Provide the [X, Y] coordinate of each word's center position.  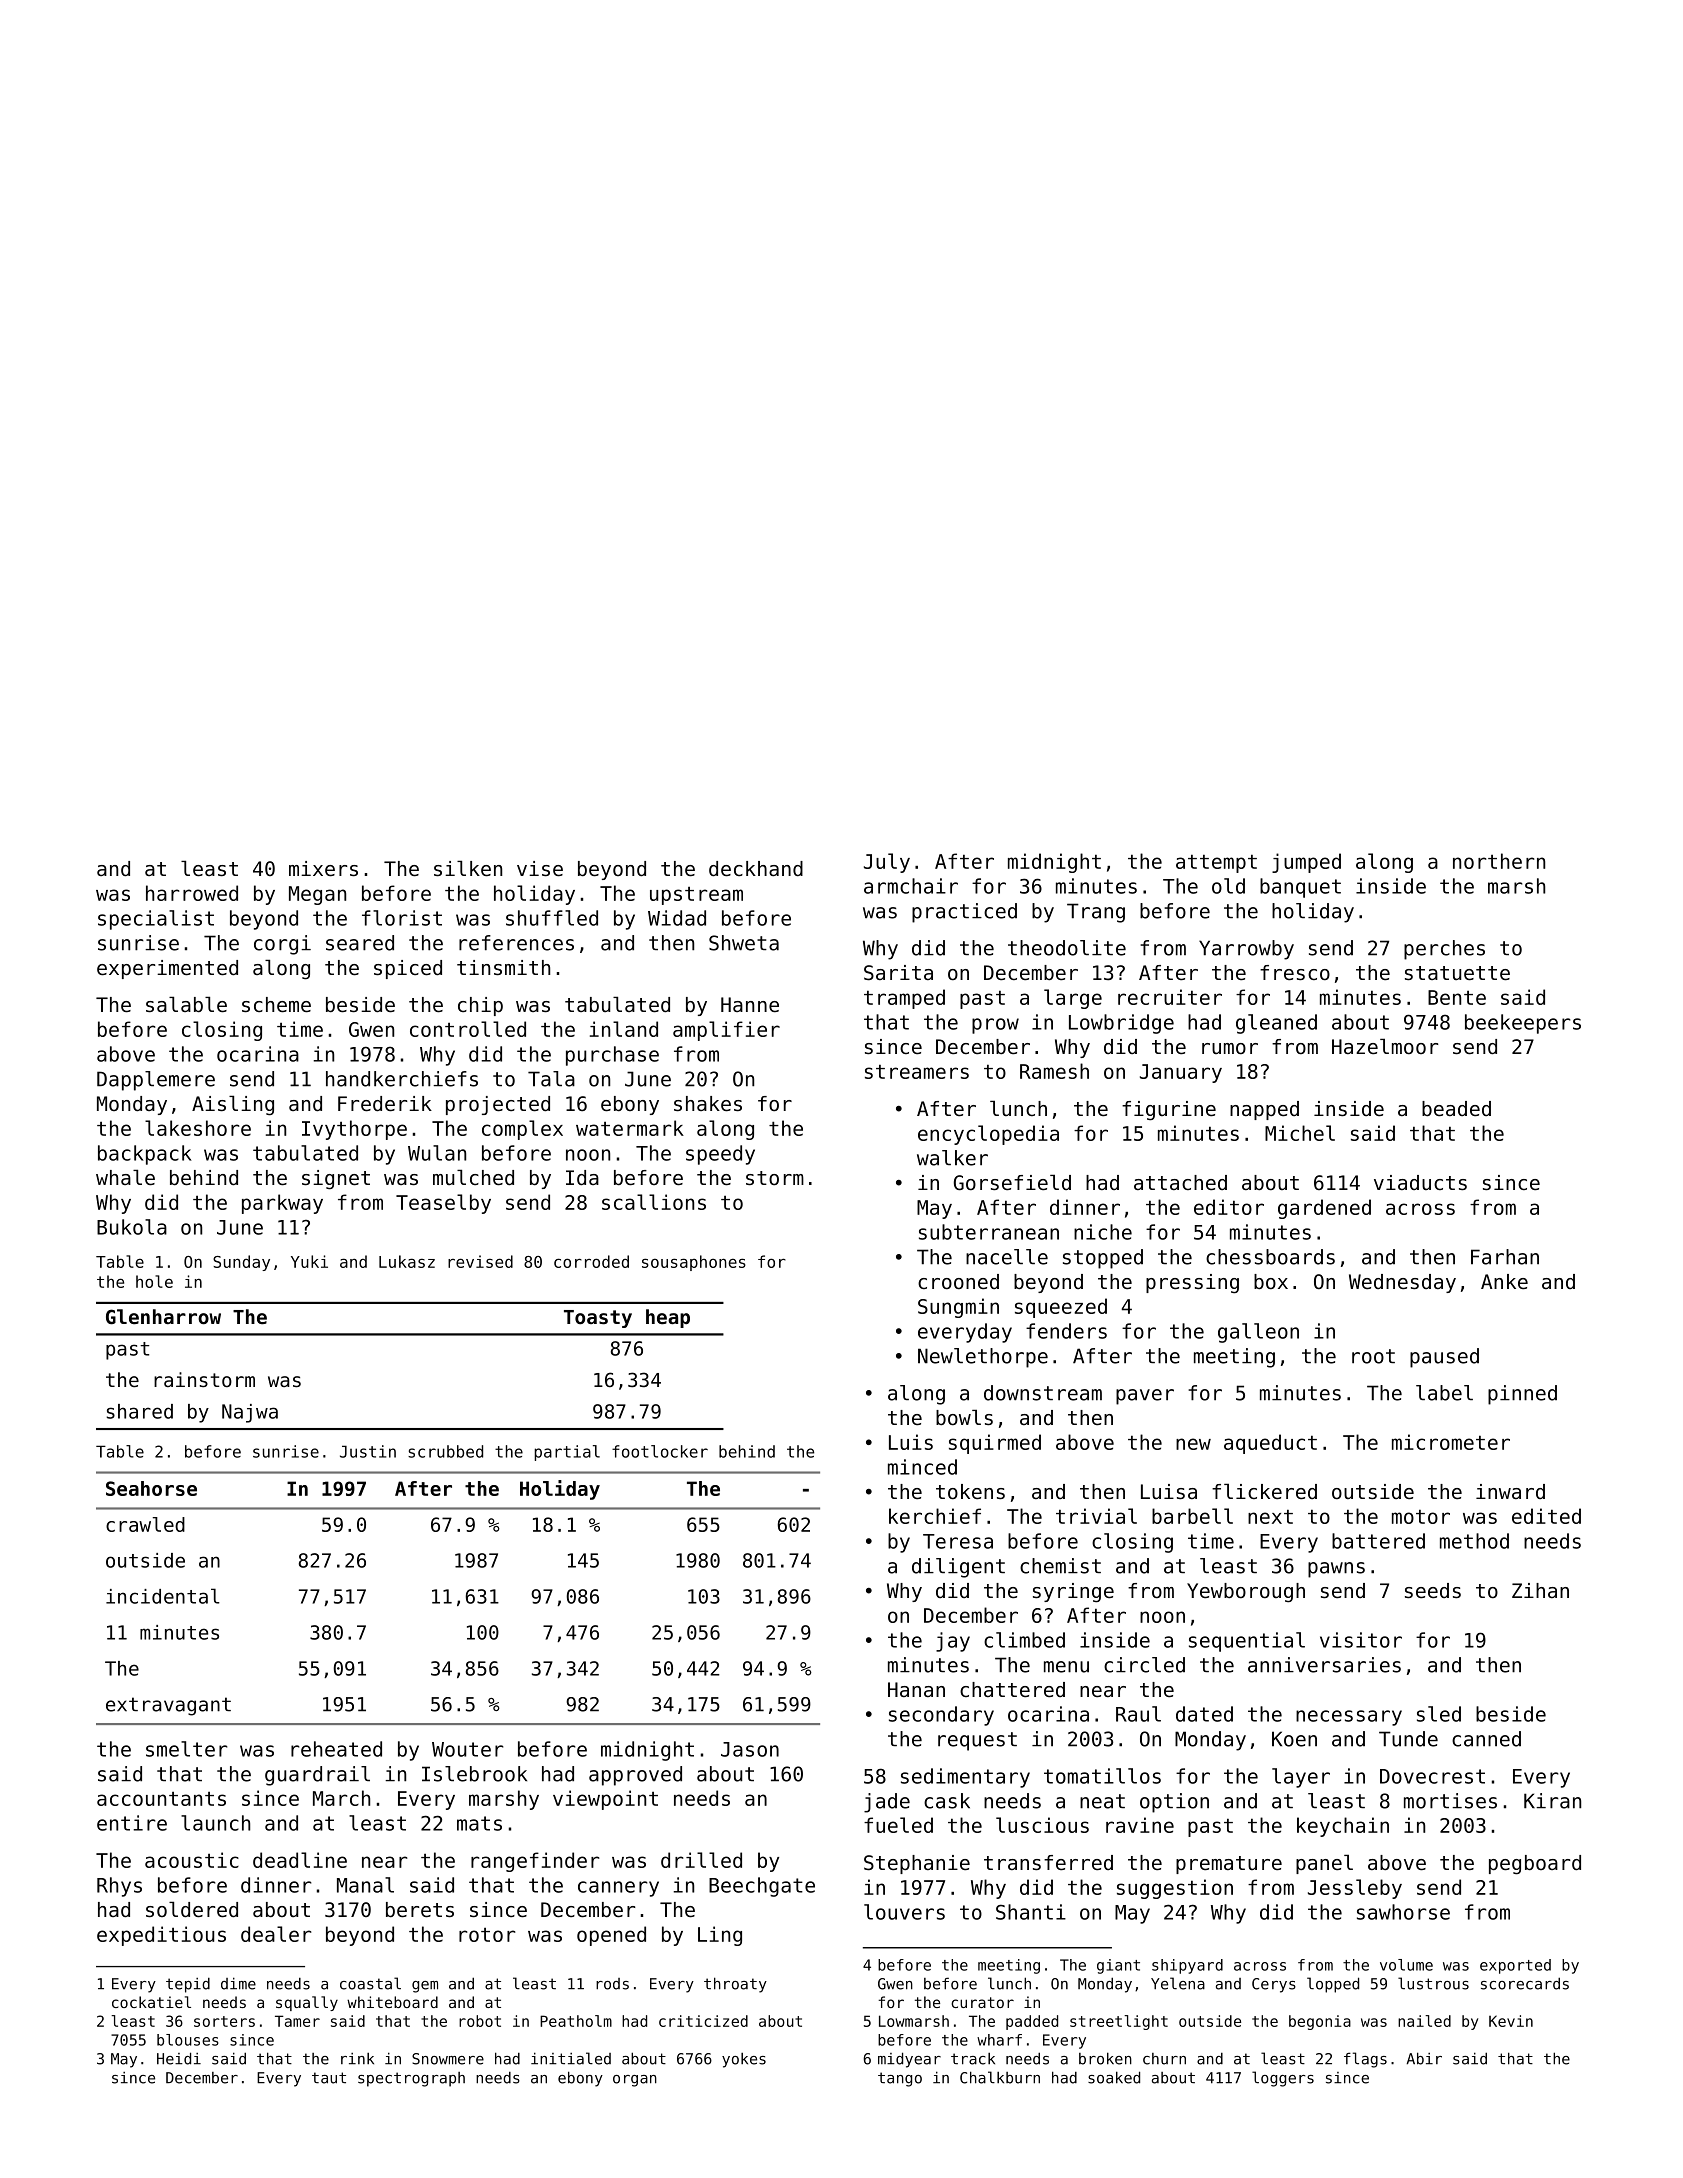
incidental [163, 1596]
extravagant [168, 1706]
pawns [1336, 1570]
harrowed [192, 893]
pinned [1522, 1395]
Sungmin [958, 1308]
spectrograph [411, 2079]
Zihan [1540, 1590]
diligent [958, 1568]
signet [336, 1180]
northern [1499, 861]
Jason [750, 1749]
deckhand [756, 869]
